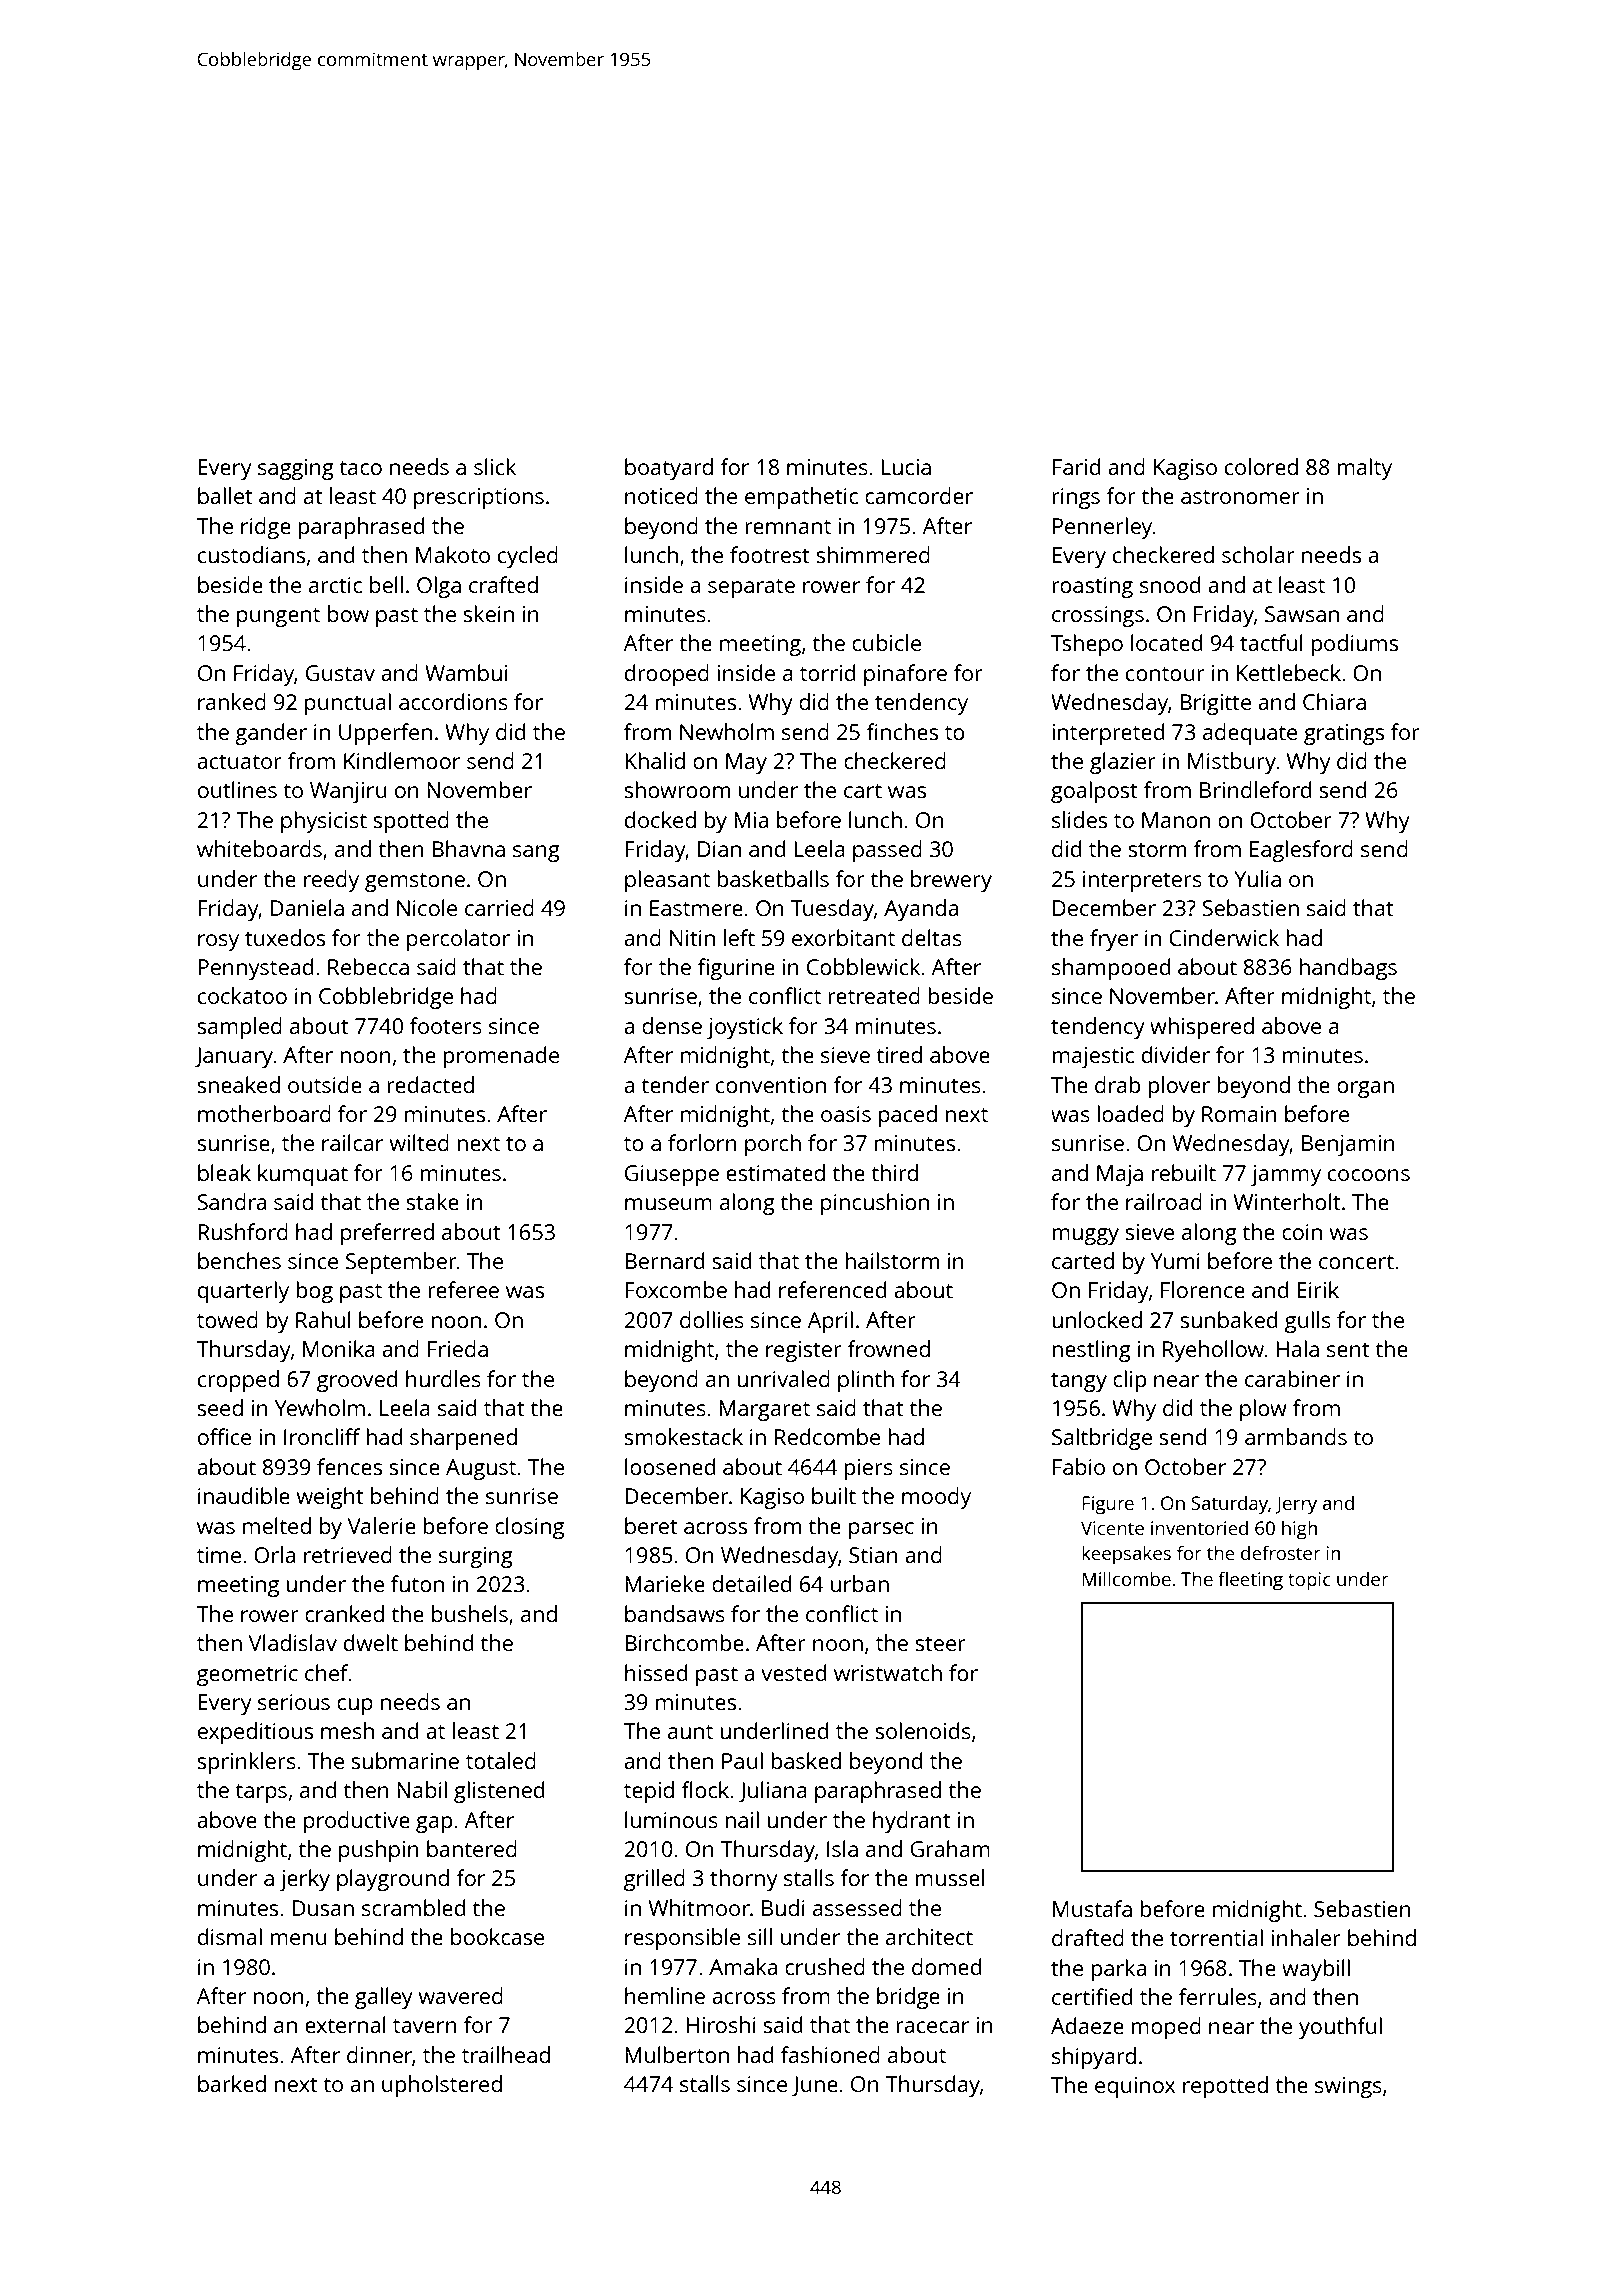 Image resolution: width=1620 pixels, height=2292 pixels. What do you see at coordinates (1258, 554) in the screenshot?
I see `scholar` at bounding box center [1258, 554].
